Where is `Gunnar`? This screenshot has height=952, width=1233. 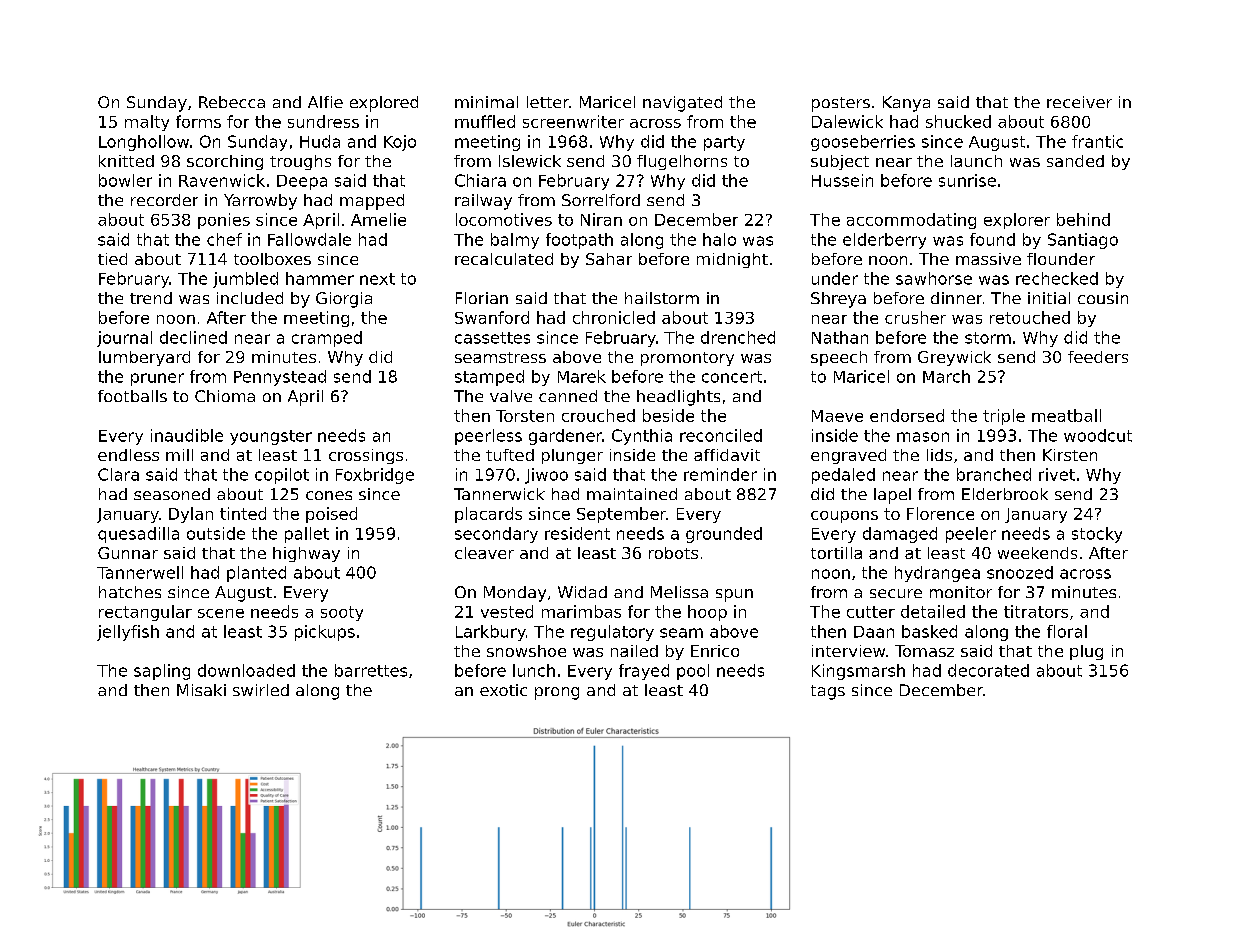 Gunnar is located at coordinates (128, 553).
